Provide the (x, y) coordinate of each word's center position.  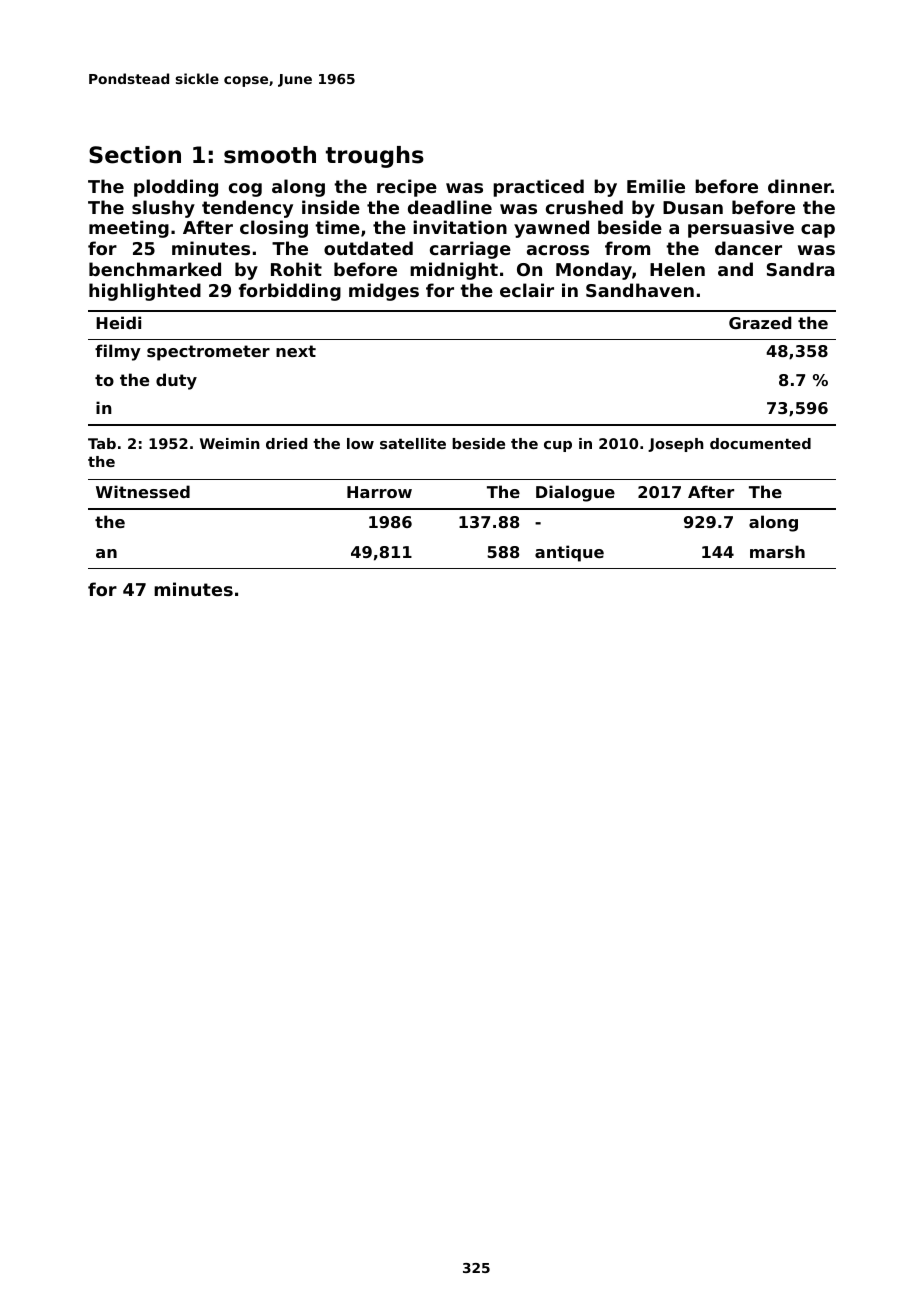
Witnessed (143, 491)
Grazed (760, 322)
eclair (527, 290)
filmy (118, 352)
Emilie (656, 186)
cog (245, 190)
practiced (538, 188)
